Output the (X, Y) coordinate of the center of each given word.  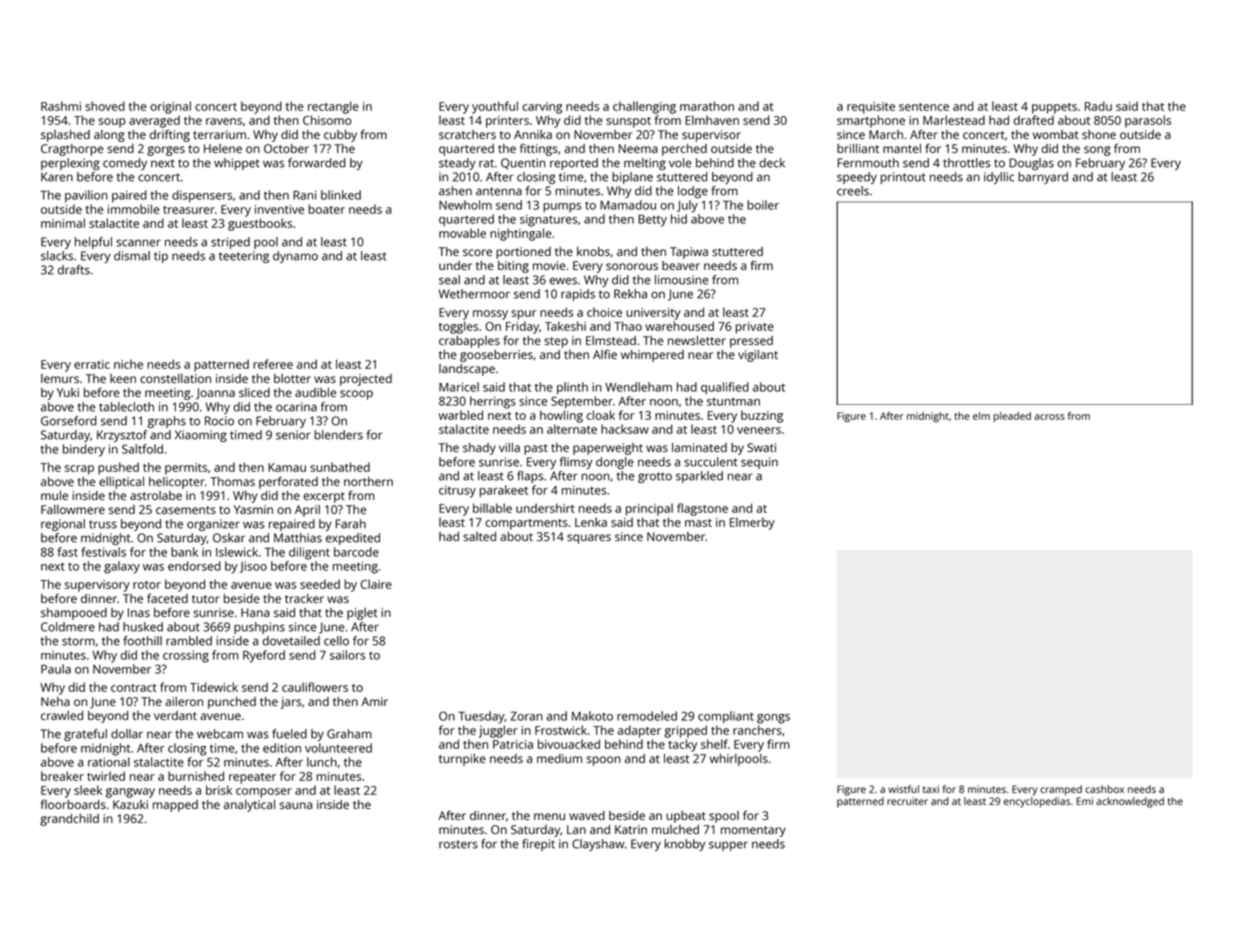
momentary (753, 831)
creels (853, 191)
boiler (763, 205)
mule (54, 495)
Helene (223, 148)
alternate (572, 429)
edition (282, 748)
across (1049, 417)
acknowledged (1130, 802)
